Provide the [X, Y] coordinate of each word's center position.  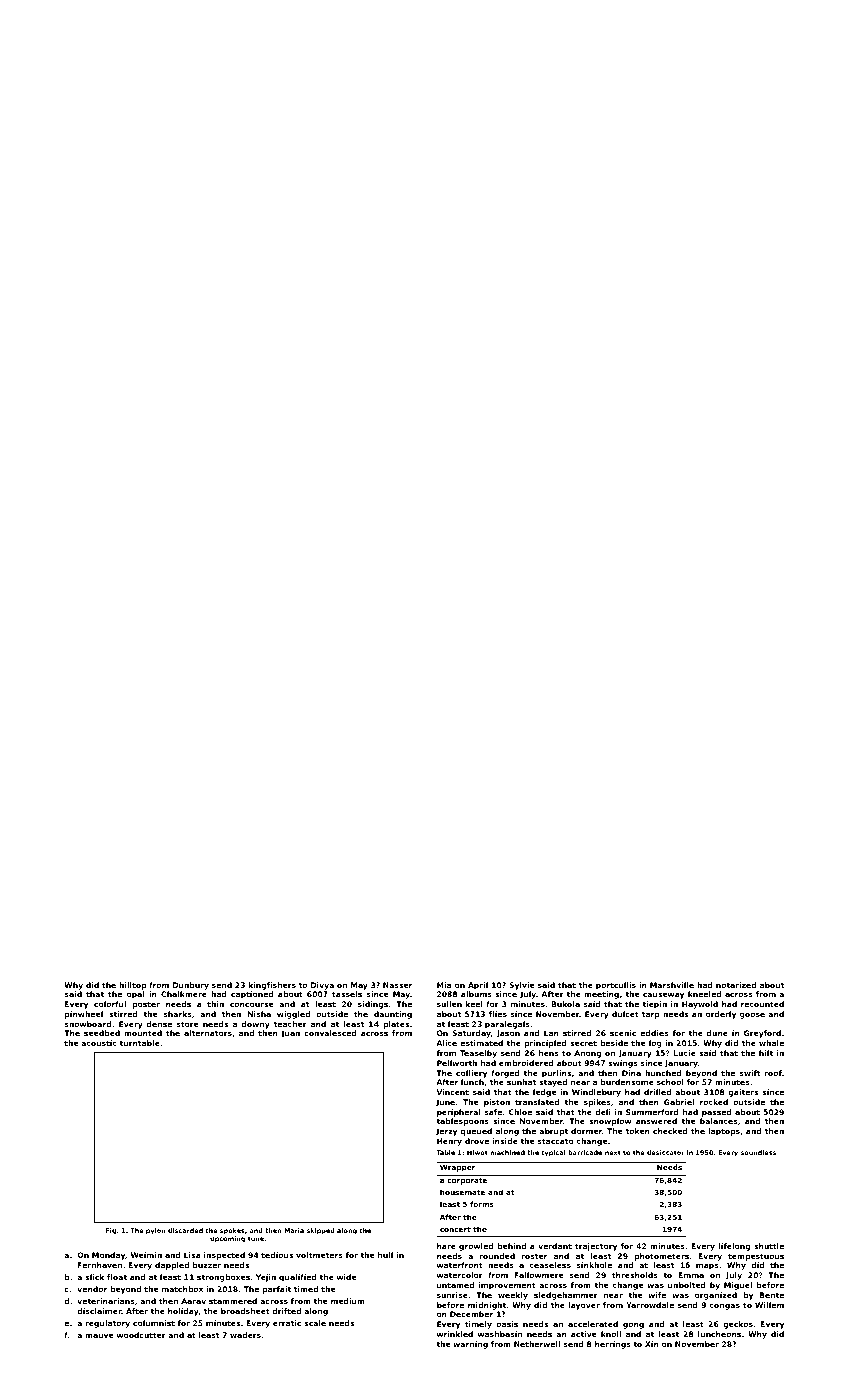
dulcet [625, 1014]
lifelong [734, 1247]
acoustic [99, 1043]
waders [245, 1335]
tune [256, 1238]
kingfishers [272, 986]
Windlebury [596, 1093]
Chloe [520, 1112]
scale [315, 1323]
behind [511, 1246]
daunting [393, 1015]
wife [657, 1295]
